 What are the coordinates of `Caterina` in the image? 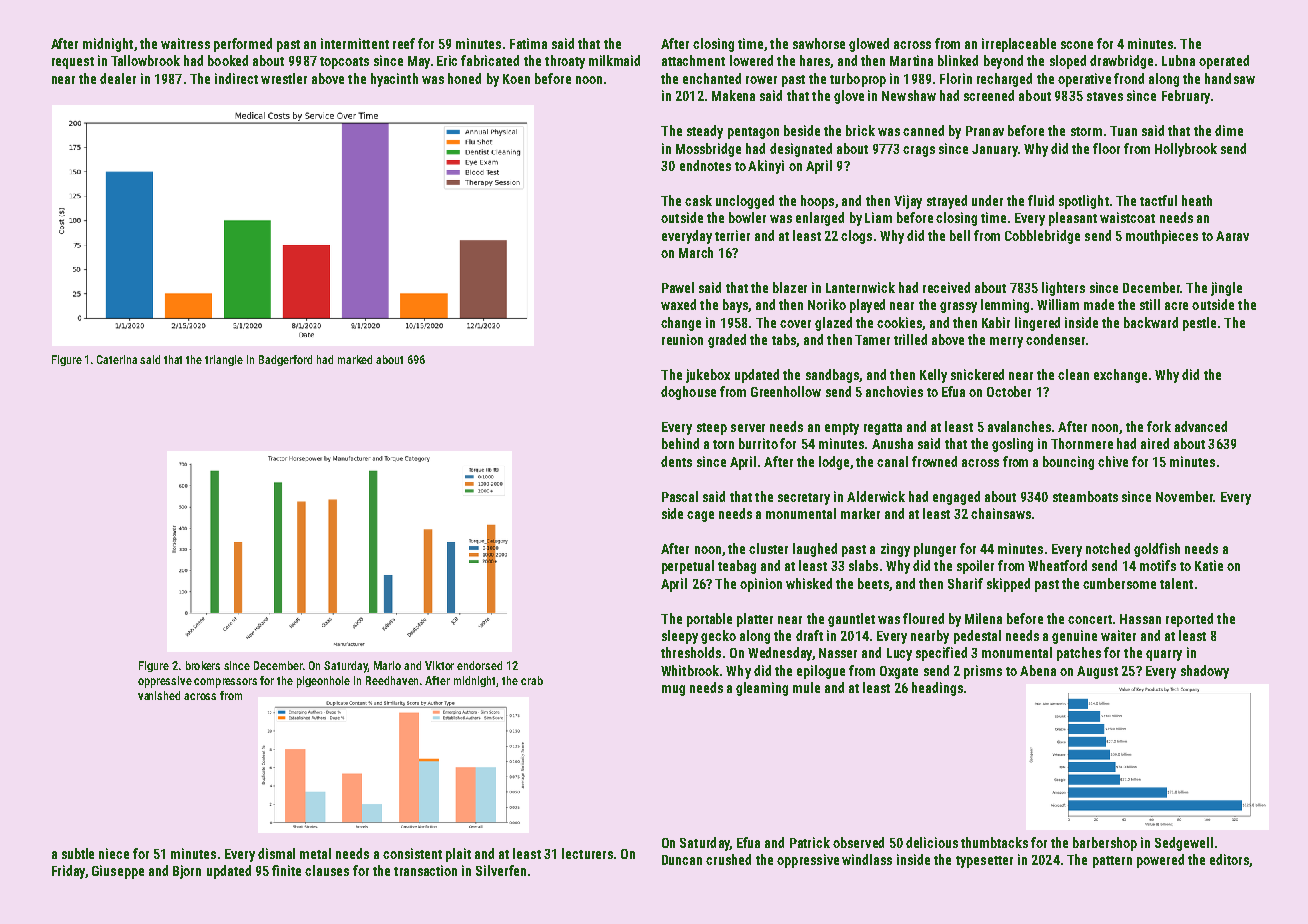 It's located at (117, 359).
